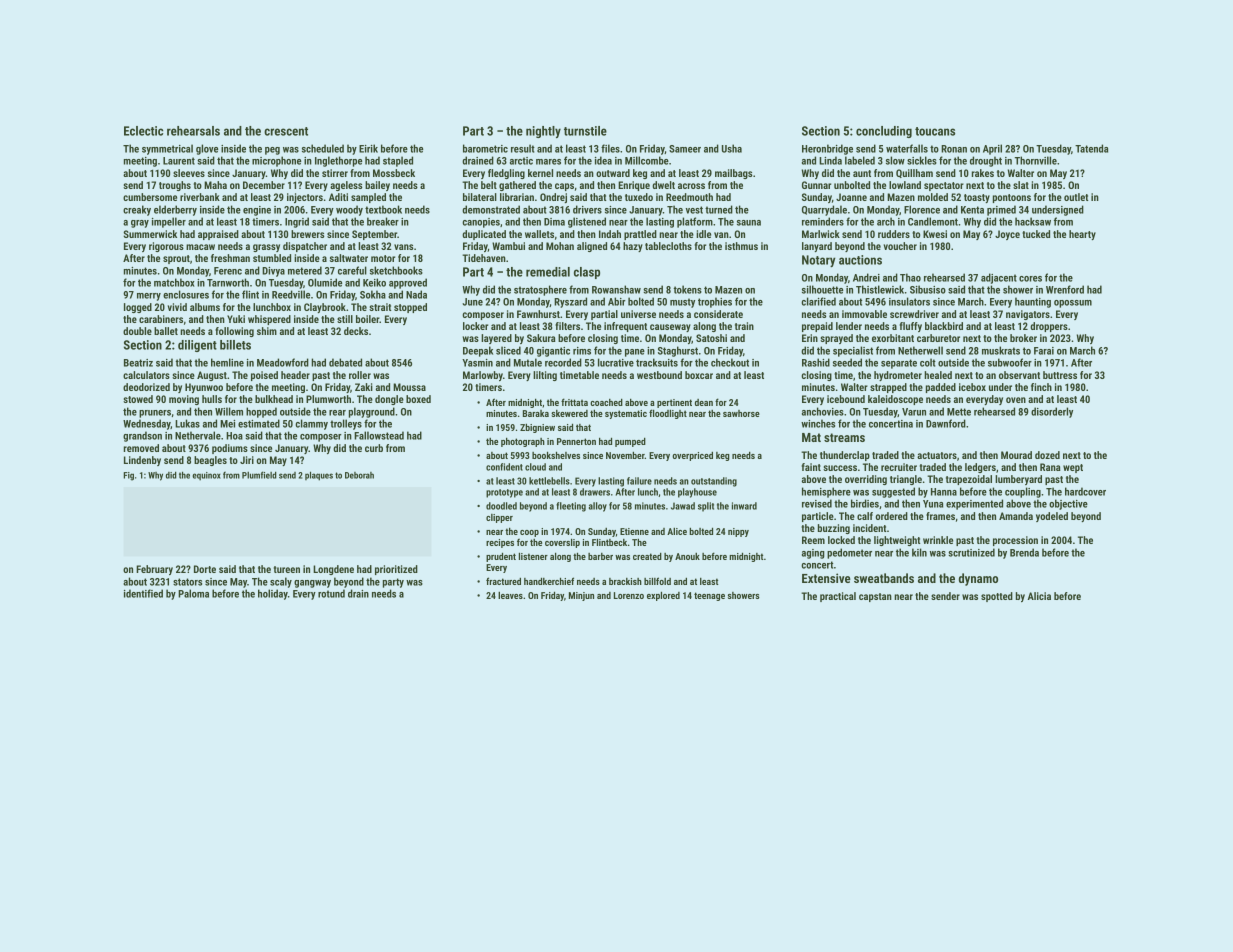 This page has width=1233, height=952. Describe the element at coordinates (980, 468) in the page. I see `ledgers` at that location.
